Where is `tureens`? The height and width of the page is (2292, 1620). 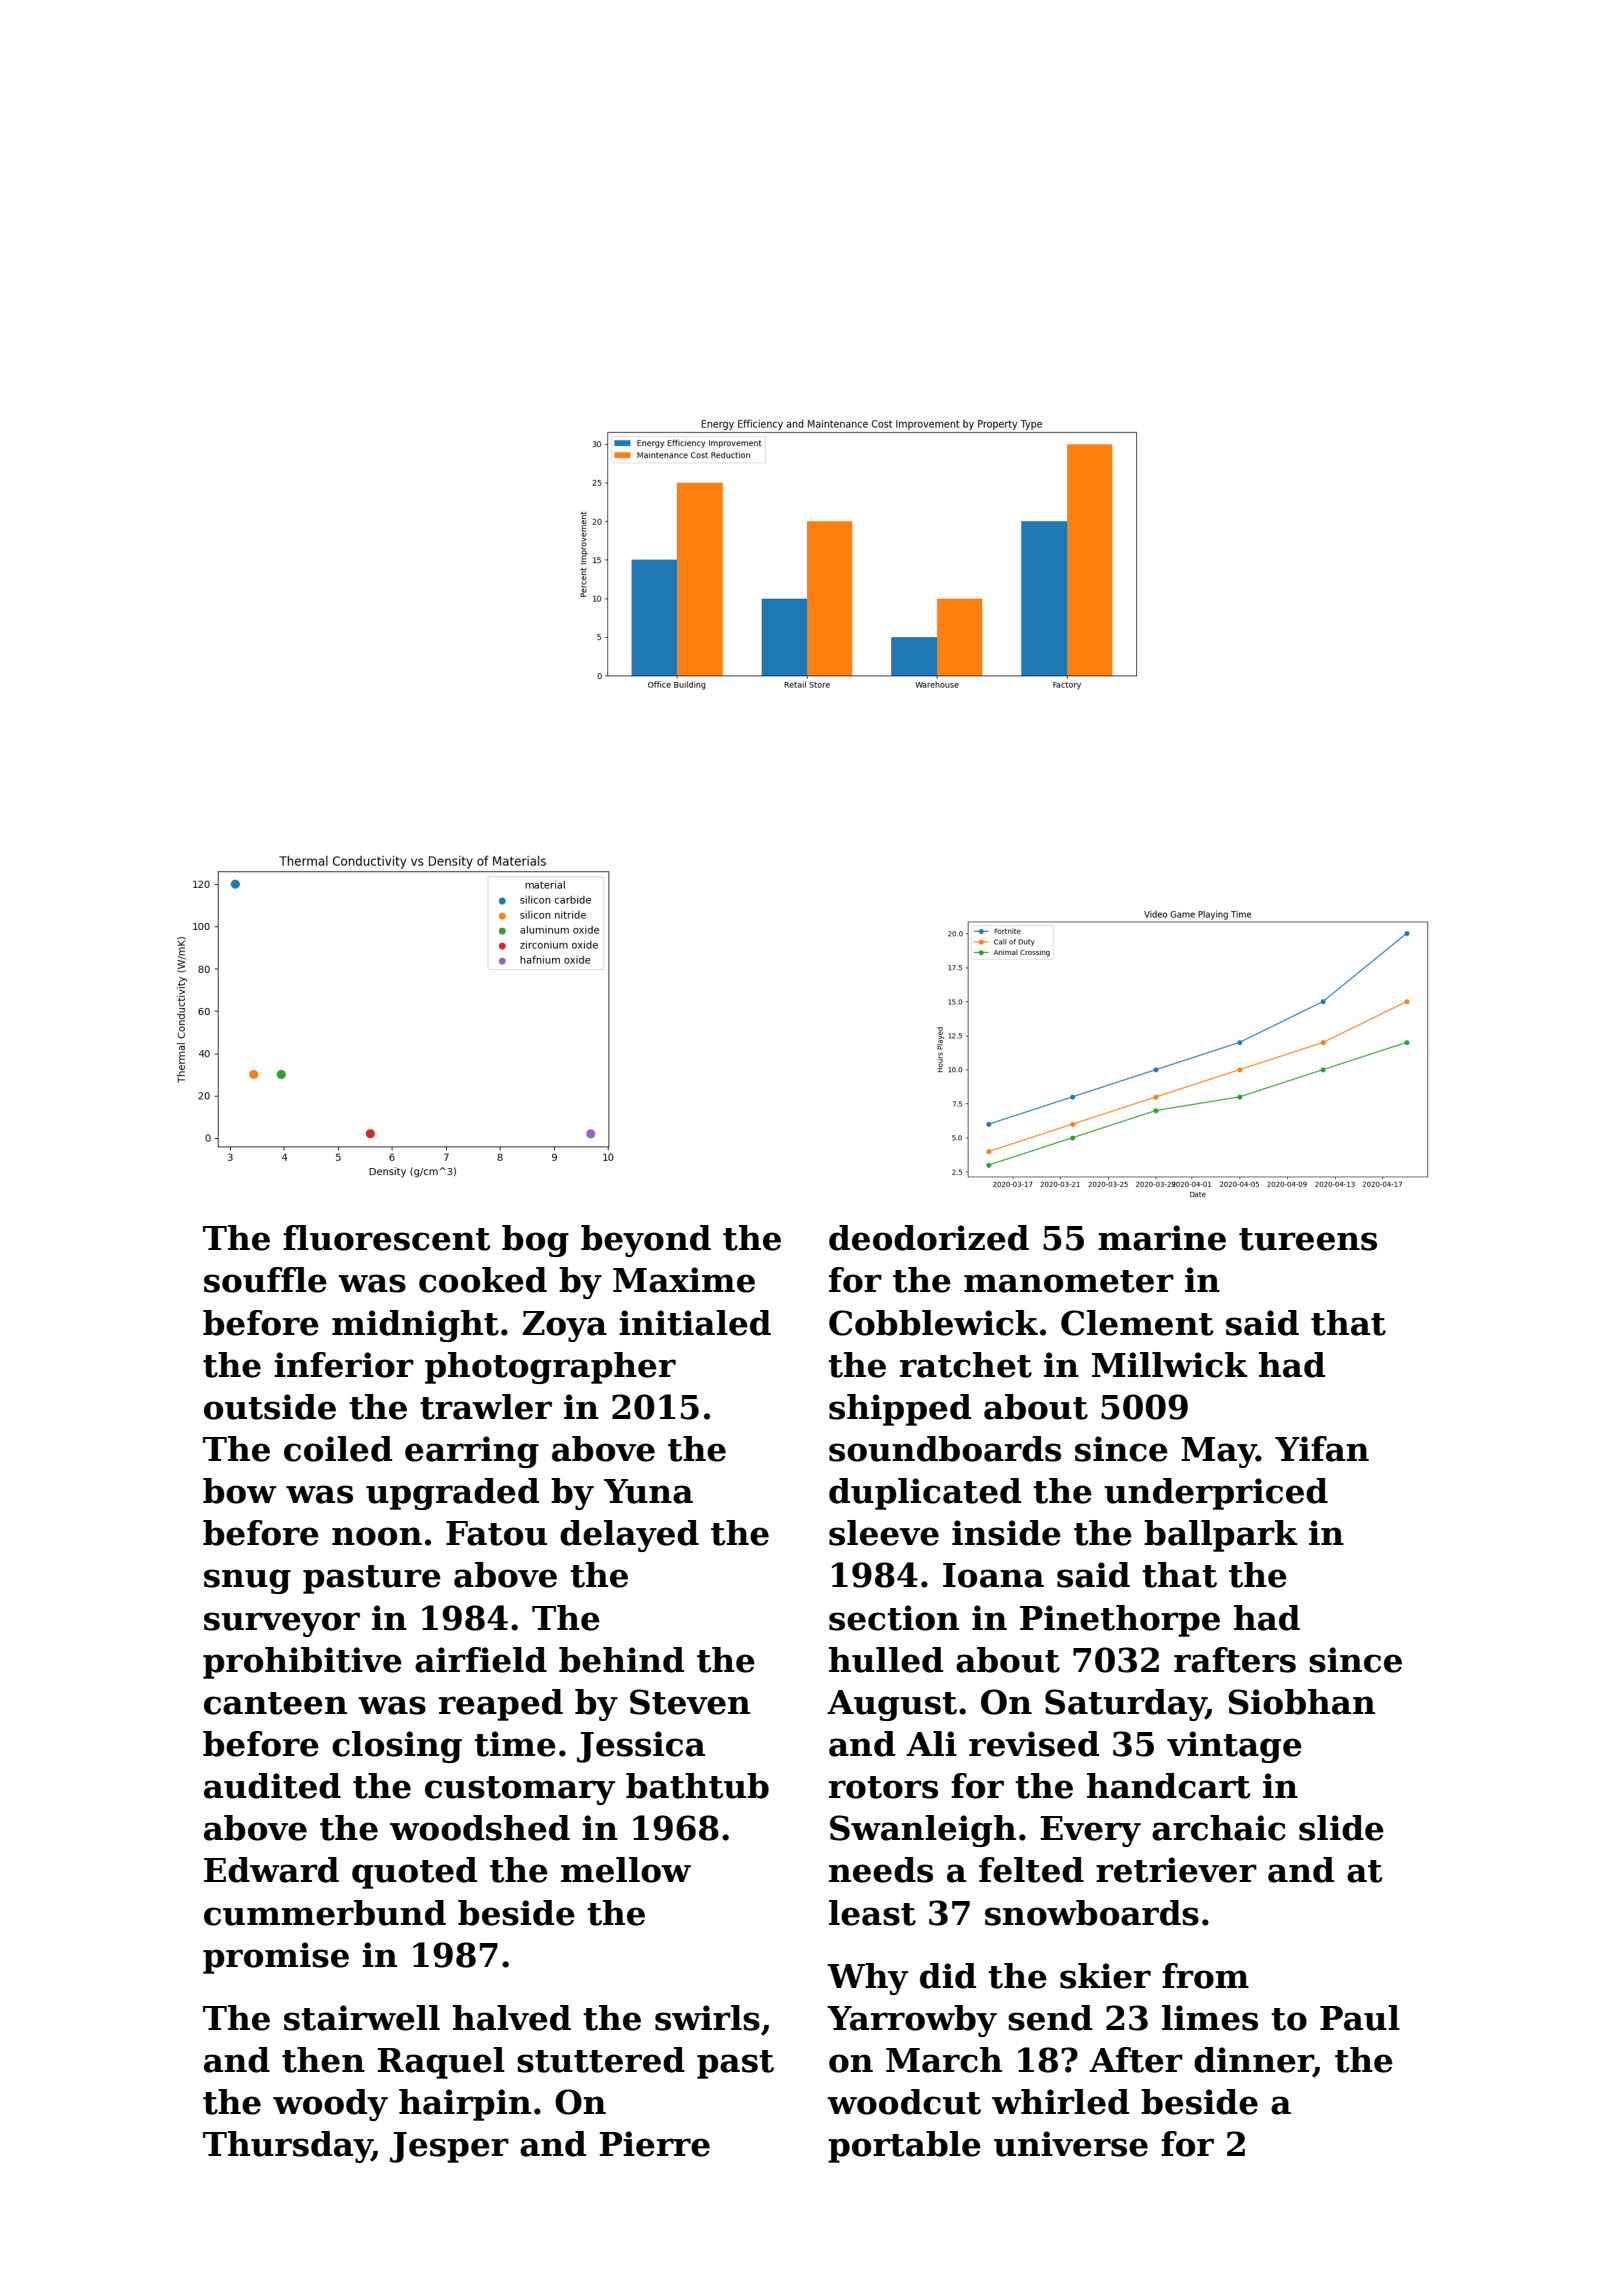 tureens is located at coordinates (1308, 1239).
